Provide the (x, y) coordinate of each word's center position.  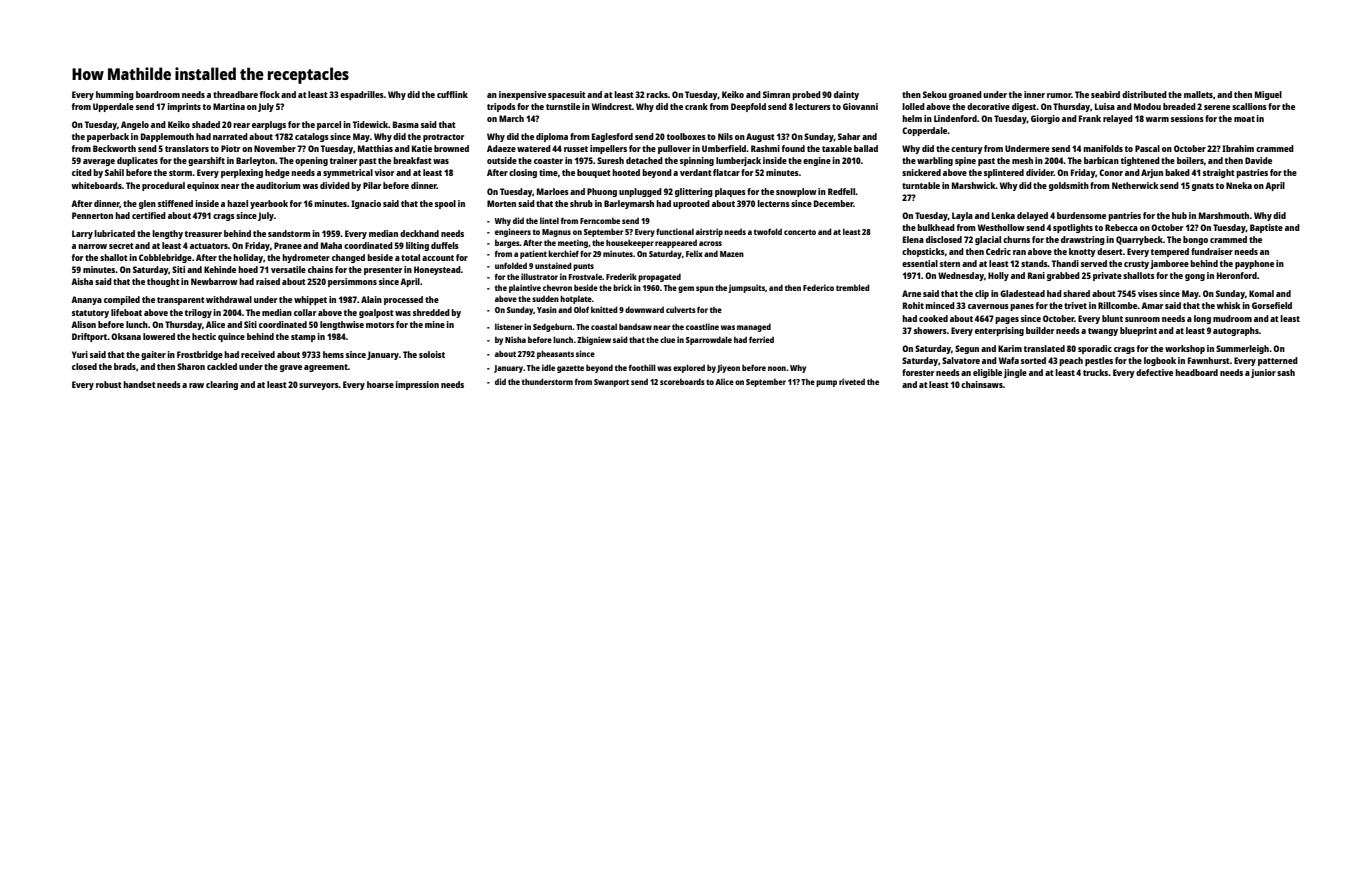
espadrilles (362, 95)
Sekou (935, 94)
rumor (1059, 95)
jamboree (1169, 264)
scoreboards (682, 381)
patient (533, 254)
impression (417, 385)
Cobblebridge (165, 258)
